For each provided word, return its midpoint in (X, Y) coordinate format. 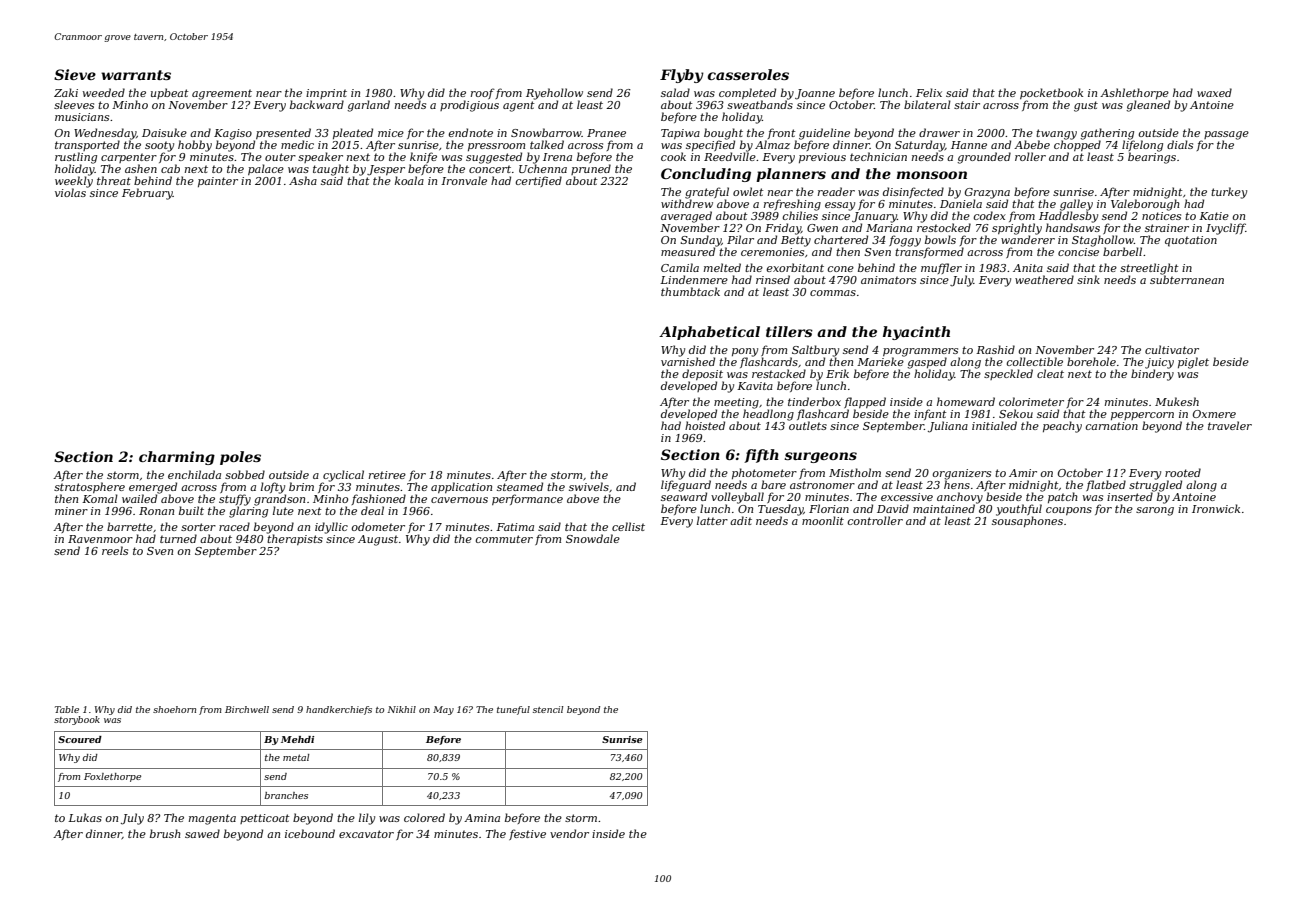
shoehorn (174, 709)
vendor (569, 833)
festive (527, 834)
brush (165, 833)
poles (240, 458)
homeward (966, 401)
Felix (929, 92)
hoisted (705, 425)
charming (177, 458)
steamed (520, 486)
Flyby (682, 76)
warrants (136, 75)
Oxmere (1214, 414)
